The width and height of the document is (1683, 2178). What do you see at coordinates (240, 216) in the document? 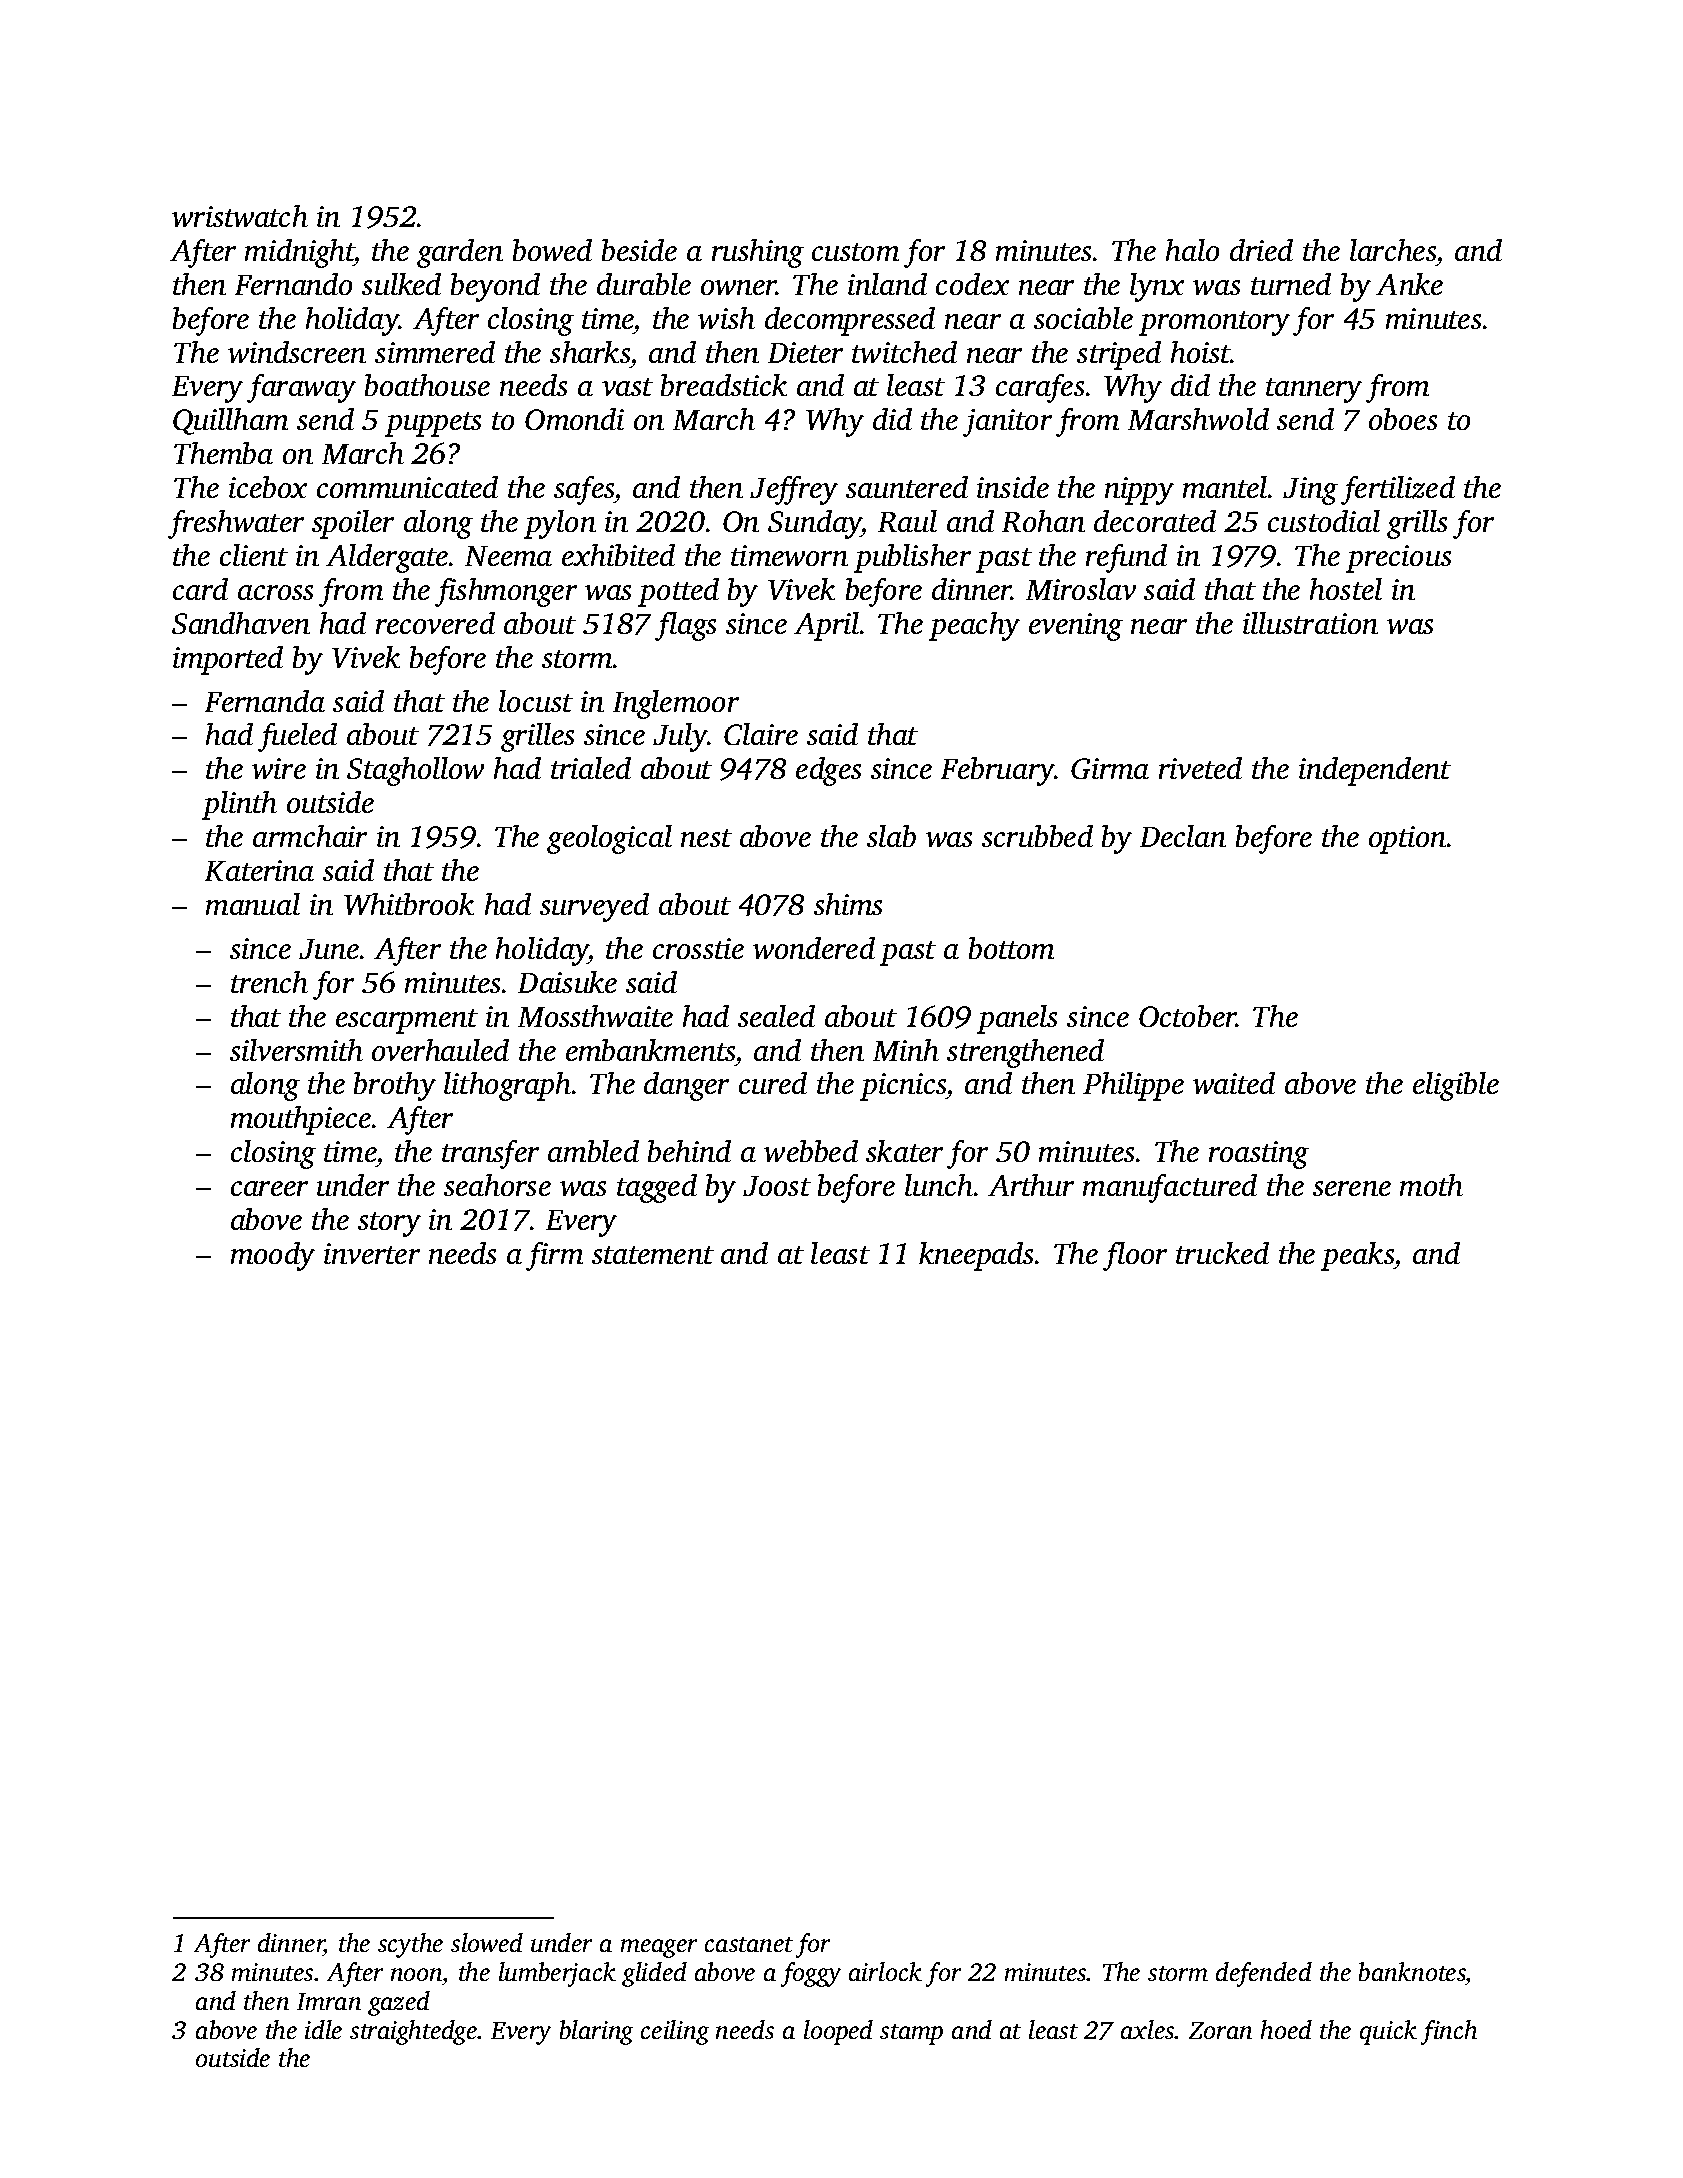
I see `wristwatch` at bounding box center [240, 216].
